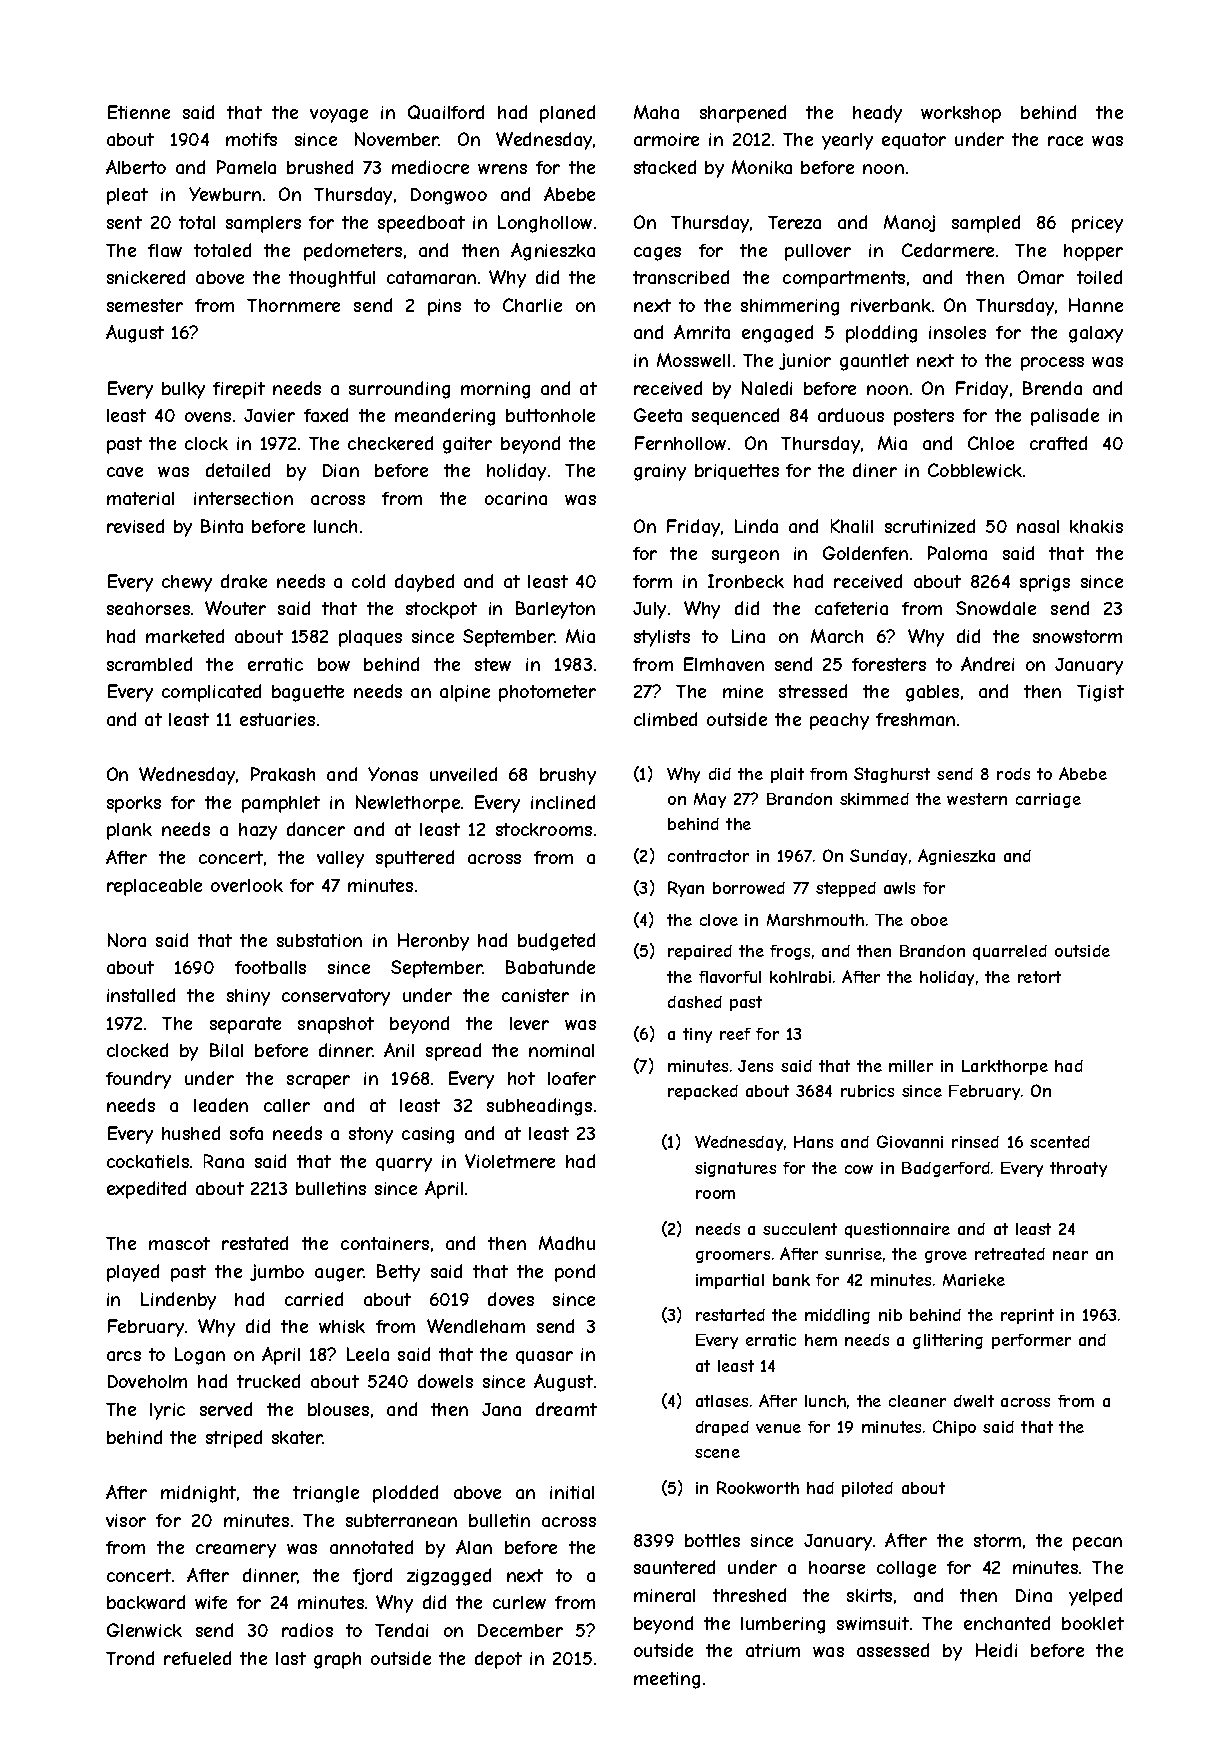  I want to click on heady, so click(877, 114).
